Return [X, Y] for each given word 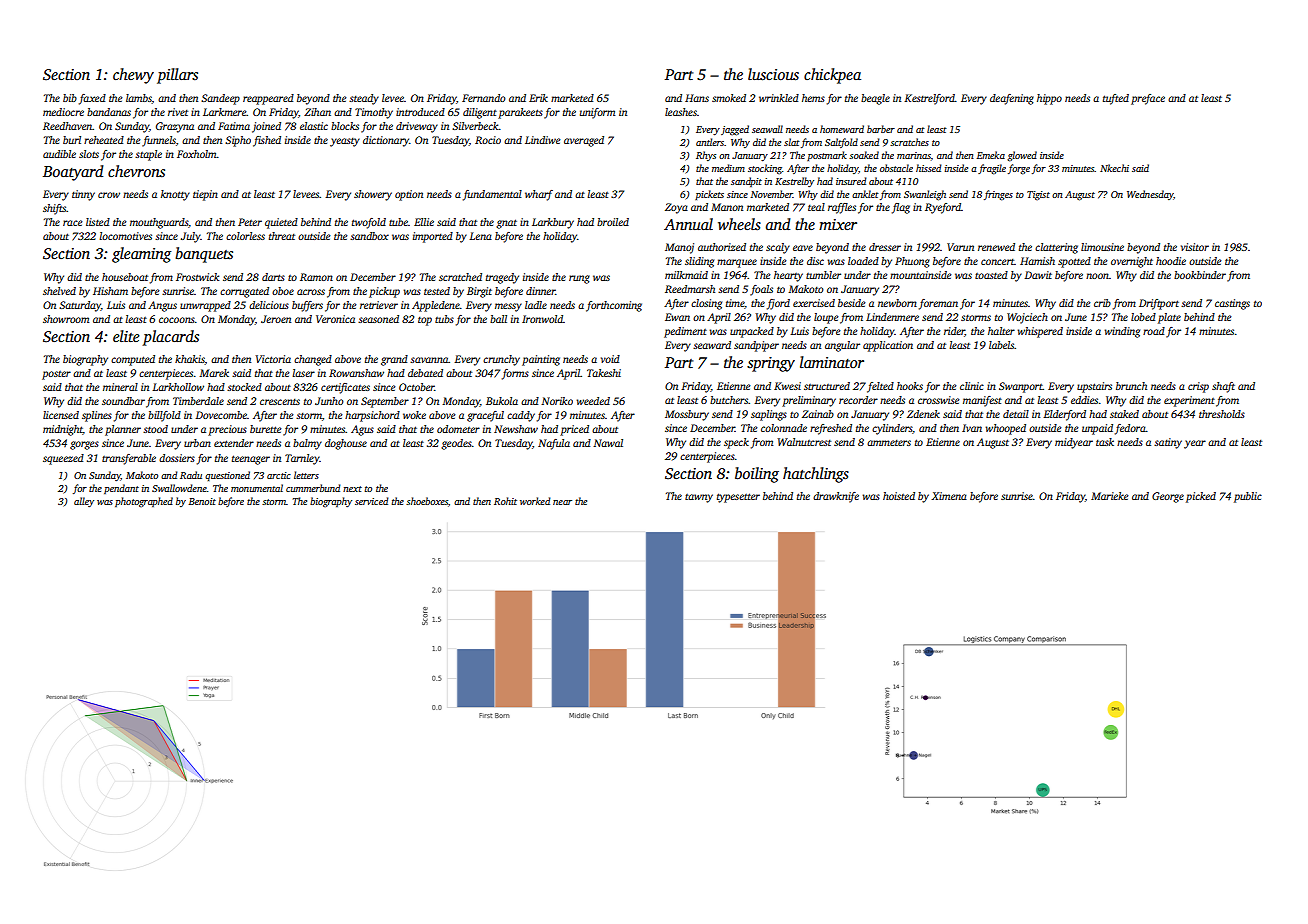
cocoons [177, 320]
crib [1102, 303]
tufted [1116, 99]
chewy [133, 76]
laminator [832, 362]
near [562, 502]
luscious [773, 74]
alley [84, 502]
